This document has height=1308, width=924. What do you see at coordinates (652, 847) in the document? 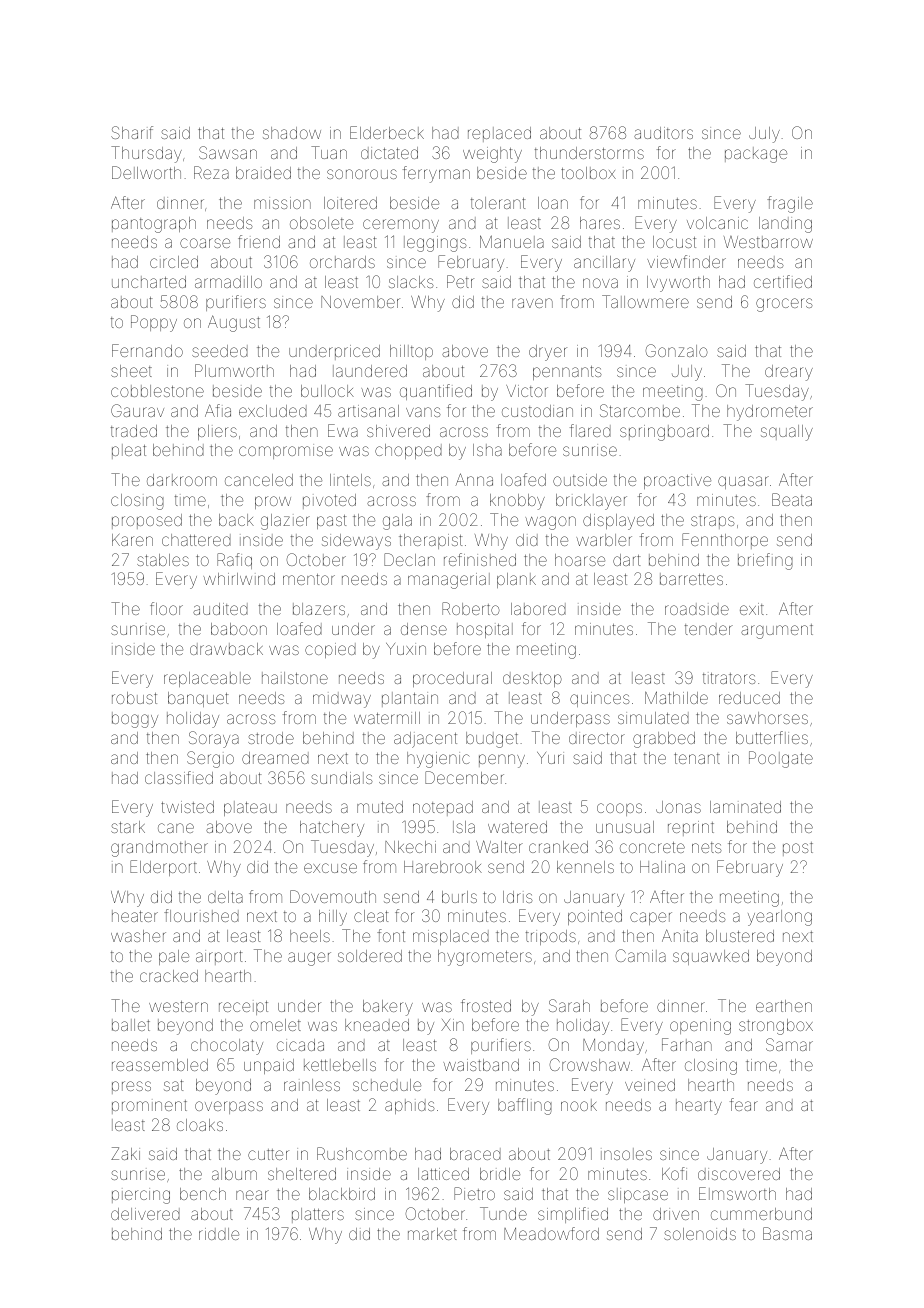
I see `concrete` at bounding box center [652, 847].
